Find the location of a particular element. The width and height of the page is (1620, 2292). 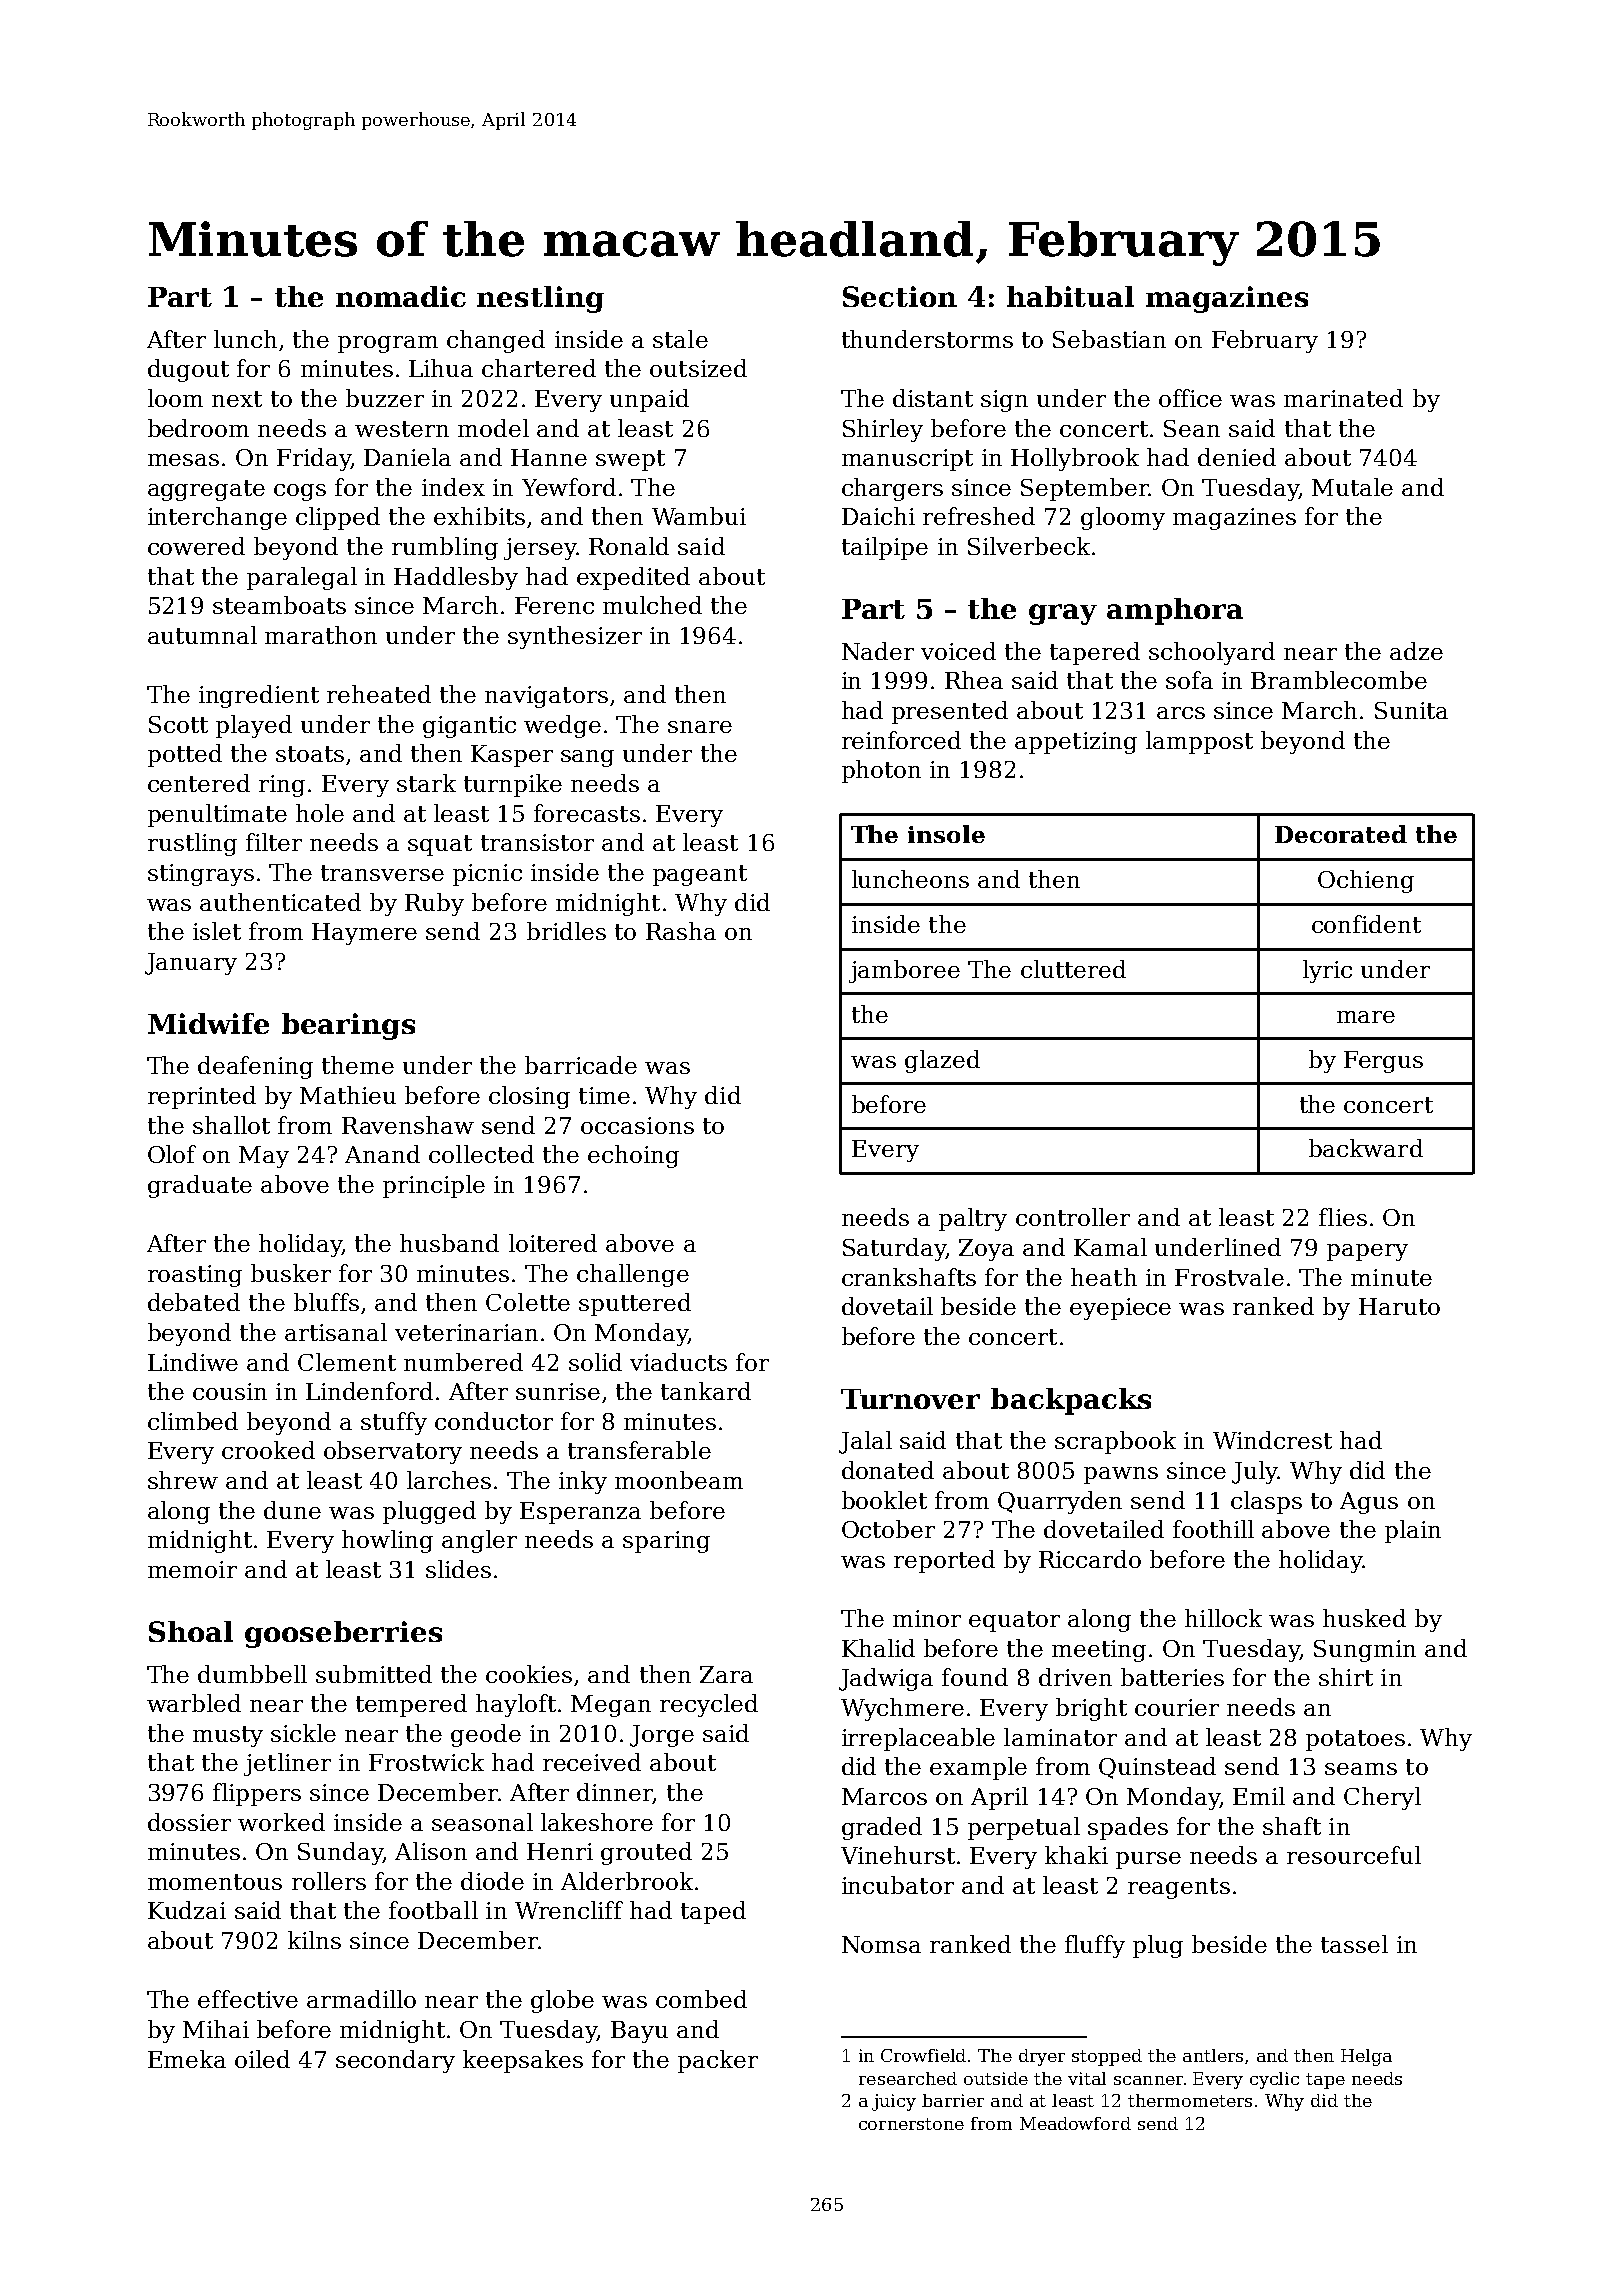

Ronald is located at coordinates (629, 546).
